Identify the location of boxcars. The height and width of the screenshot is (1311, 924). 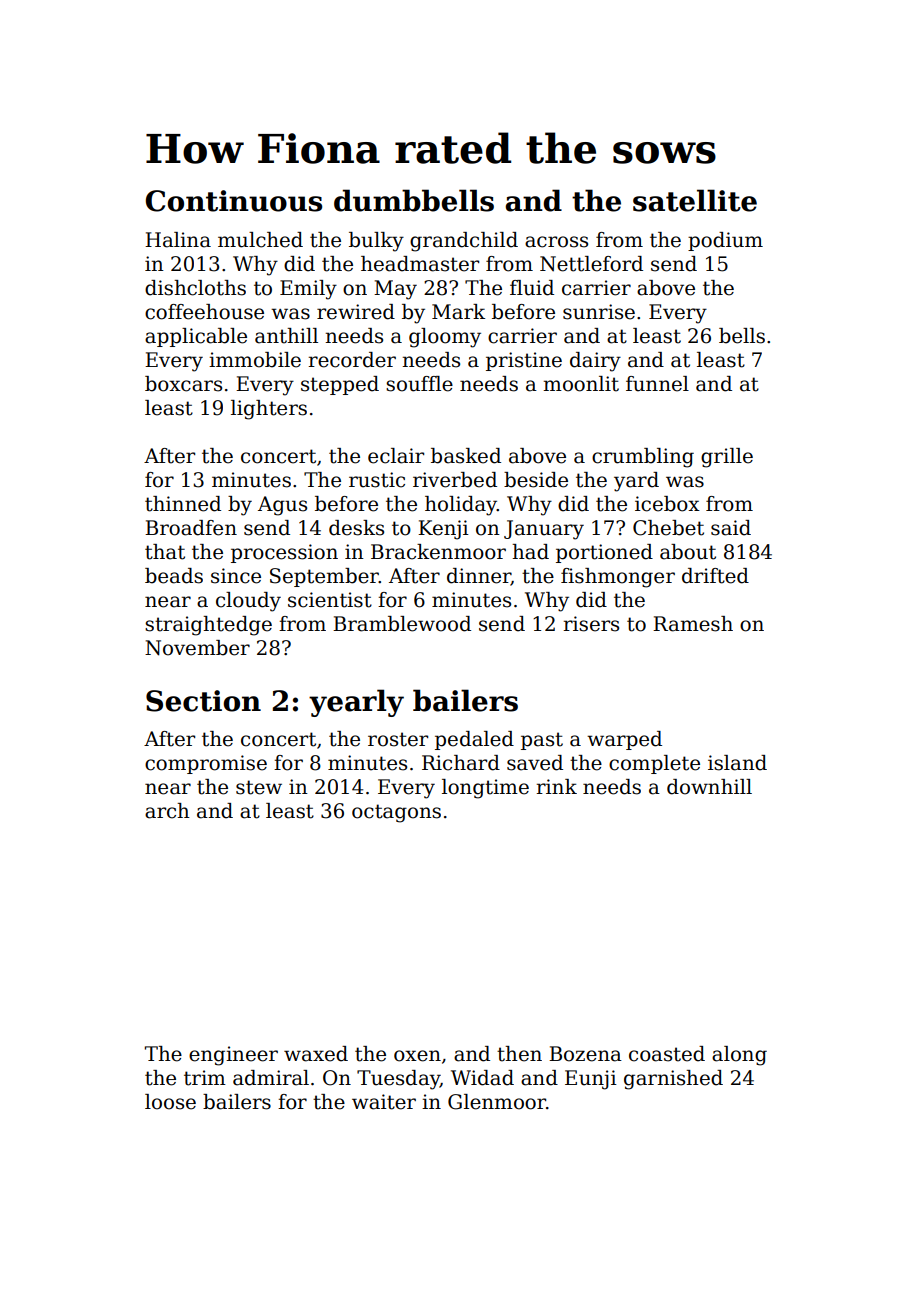
(183, 384).
